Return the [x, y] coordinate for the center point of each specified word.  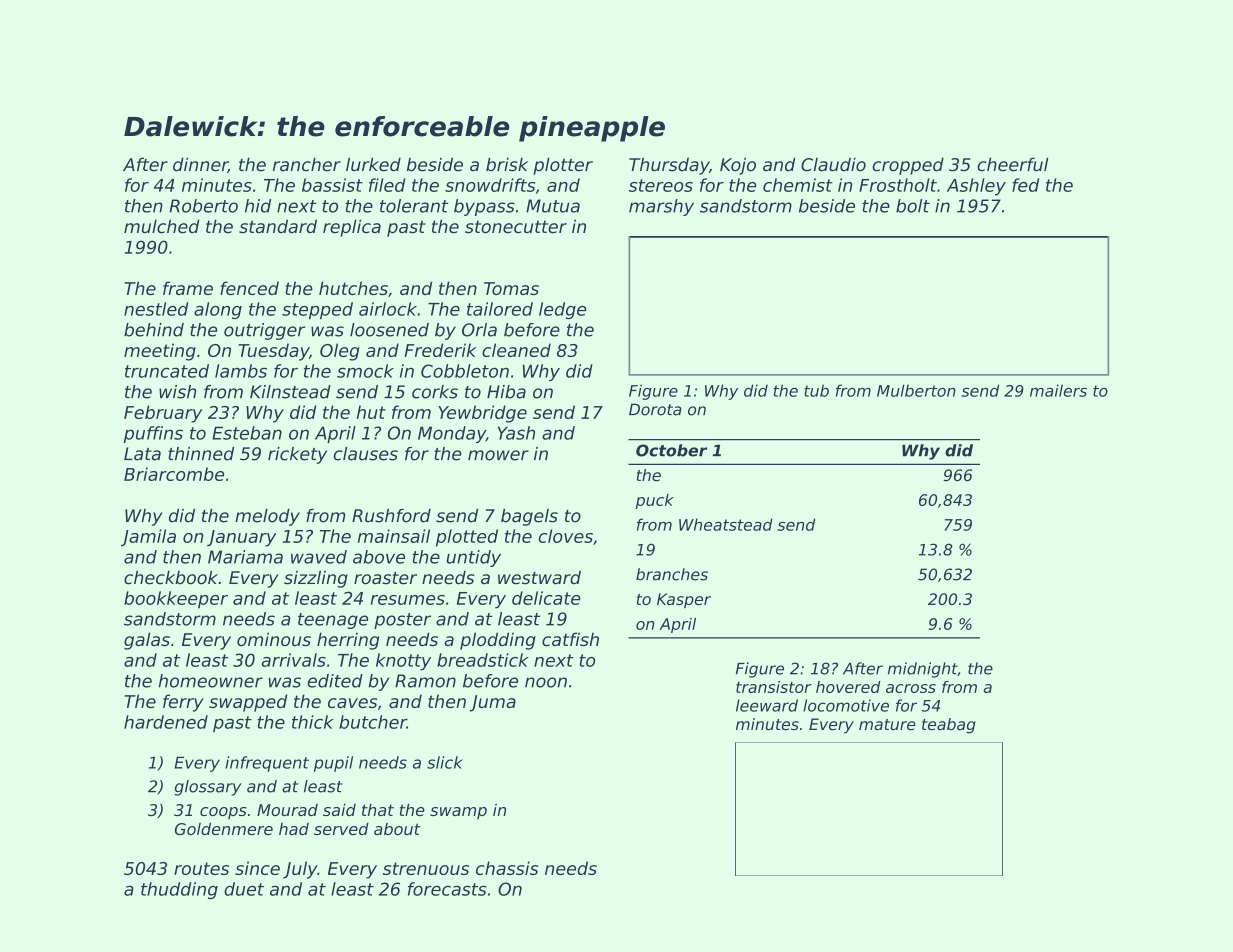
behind [154, 330]
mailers [1058, 390]
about [397, 829]
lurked [373, 164]
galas [147, 641]
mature [887, 724]
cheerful [1012, 164]
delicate [546, 598]
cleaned [516, 350]
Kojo [738, 166]
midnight [923, 670]
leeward [767, 705]
